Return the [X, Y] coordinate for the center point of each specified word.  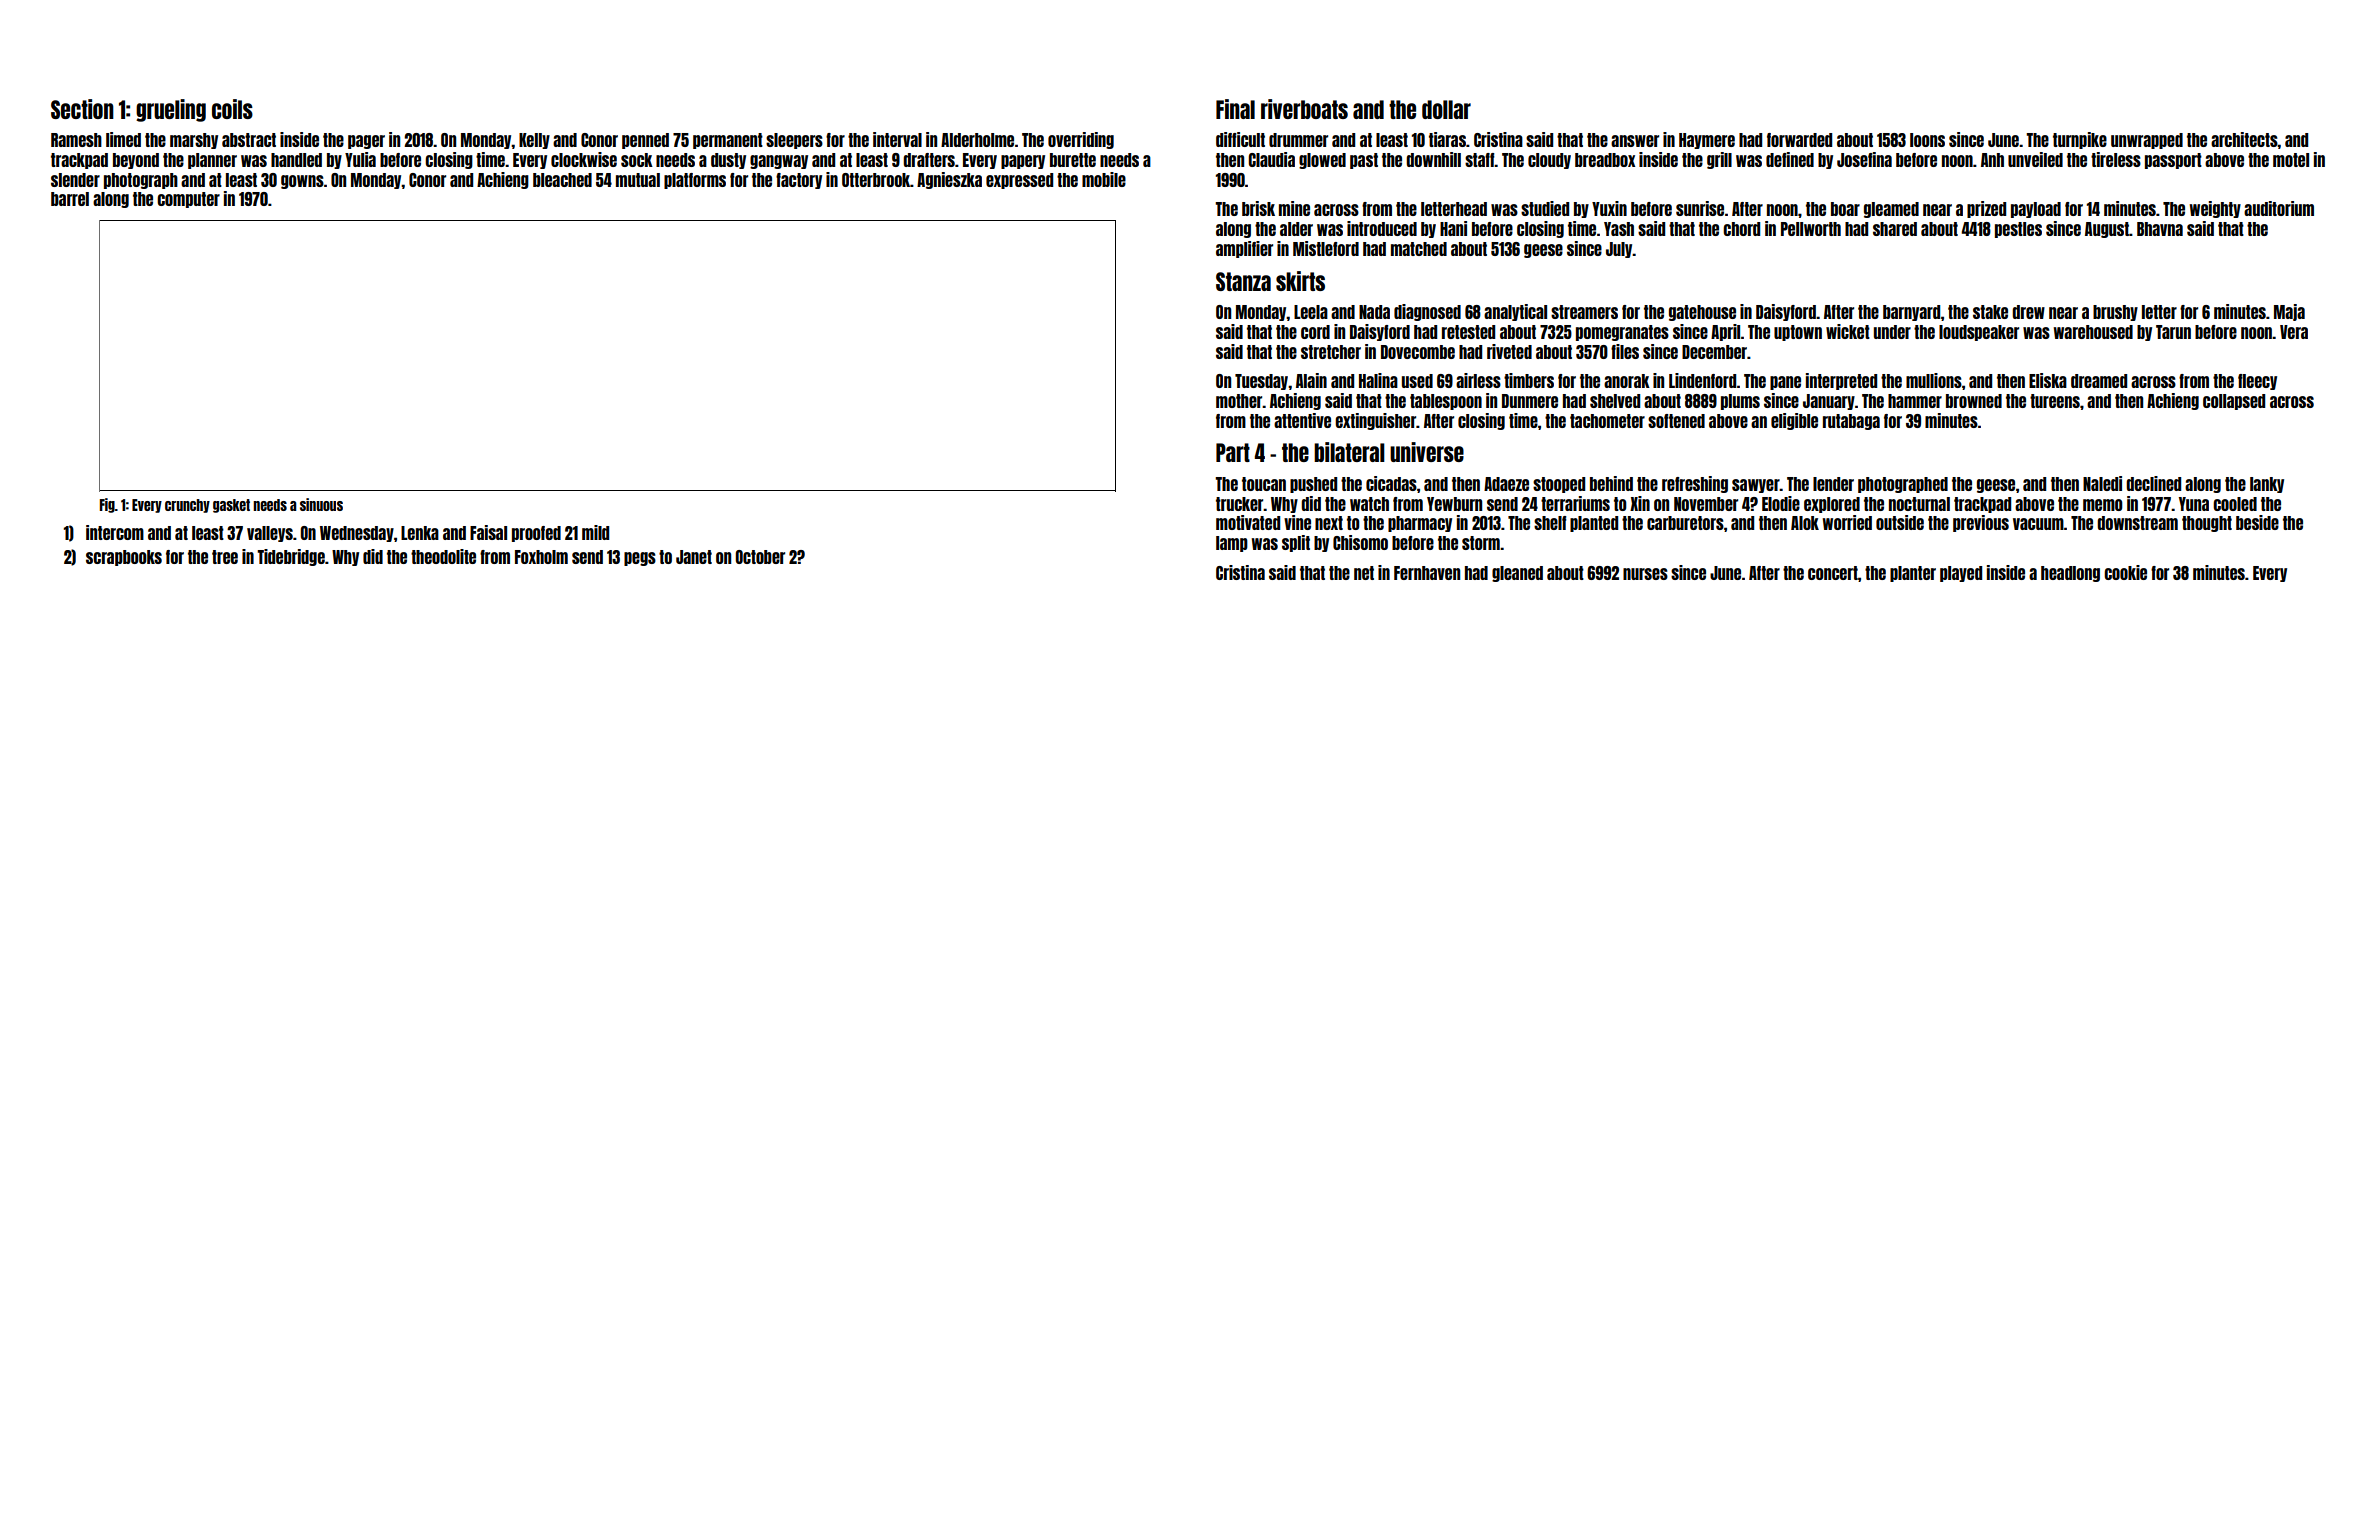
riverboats [1304, 109]
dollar [1446, 109]
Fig [107, 505]
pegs [640, 559]
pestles [2018, 230]
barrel [70, 199]
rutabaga [1851, 422]
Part [1233, 452]
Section [82, 109]
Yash [1619, 229]
